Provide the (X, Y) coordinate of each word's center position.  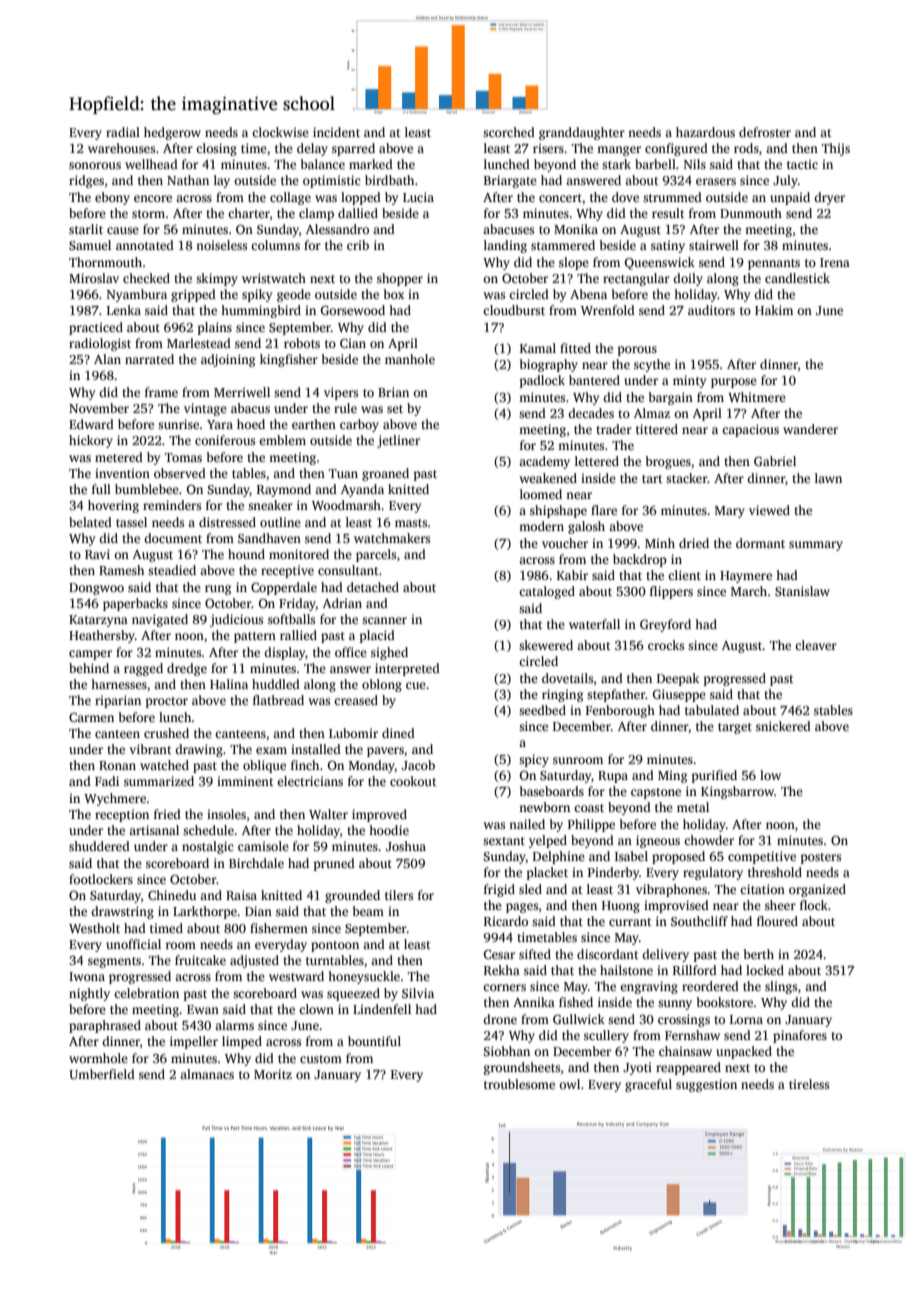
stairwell (714, 245)
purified (714, 776)
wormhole (98, 1058)
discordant (608, 954)
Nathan (188, 180)
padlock (542, 381)
